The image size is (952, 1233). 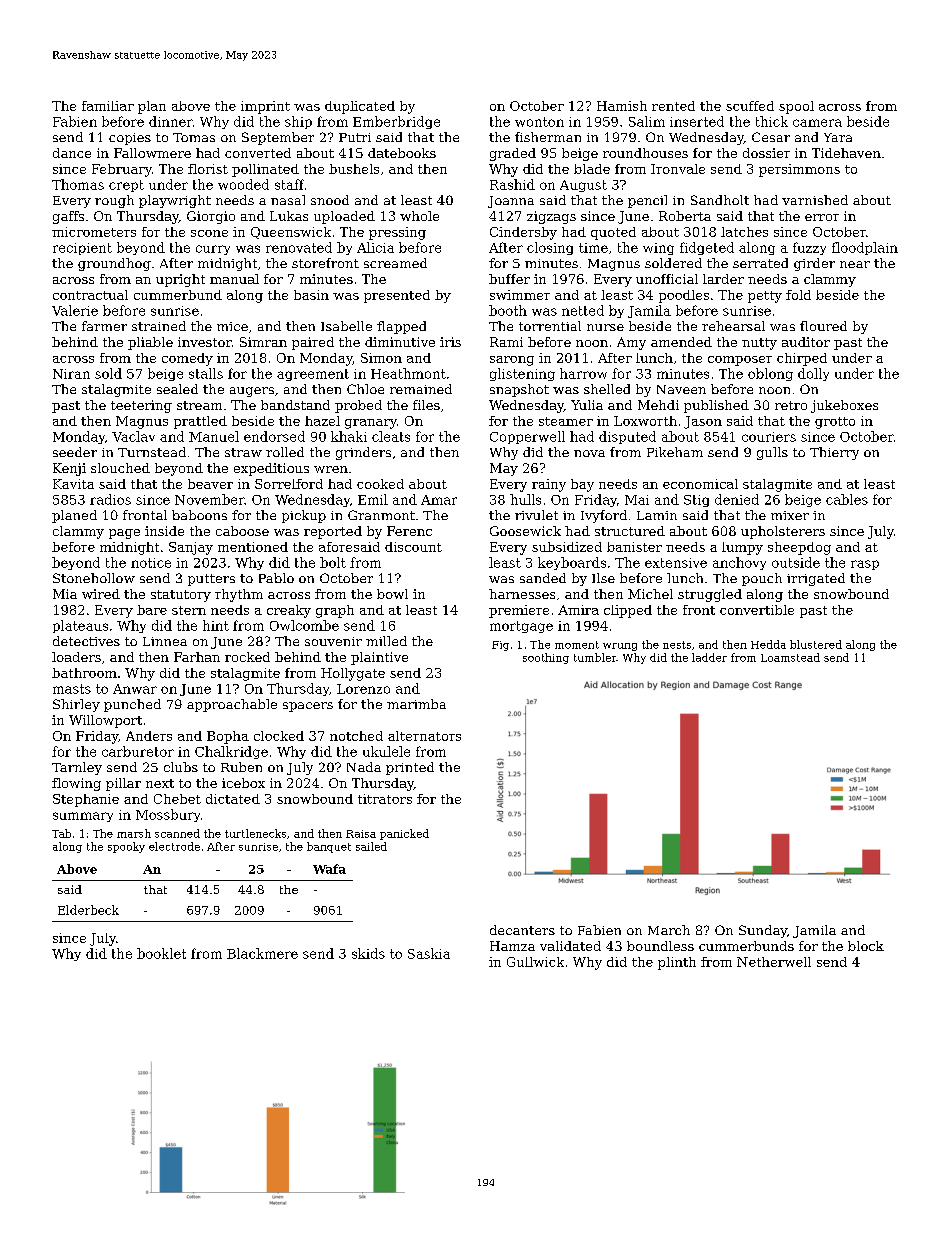 What do you see at coordinates (262, 953) in the image?
I see `Blackmere` at bounding box center [262, 953].
